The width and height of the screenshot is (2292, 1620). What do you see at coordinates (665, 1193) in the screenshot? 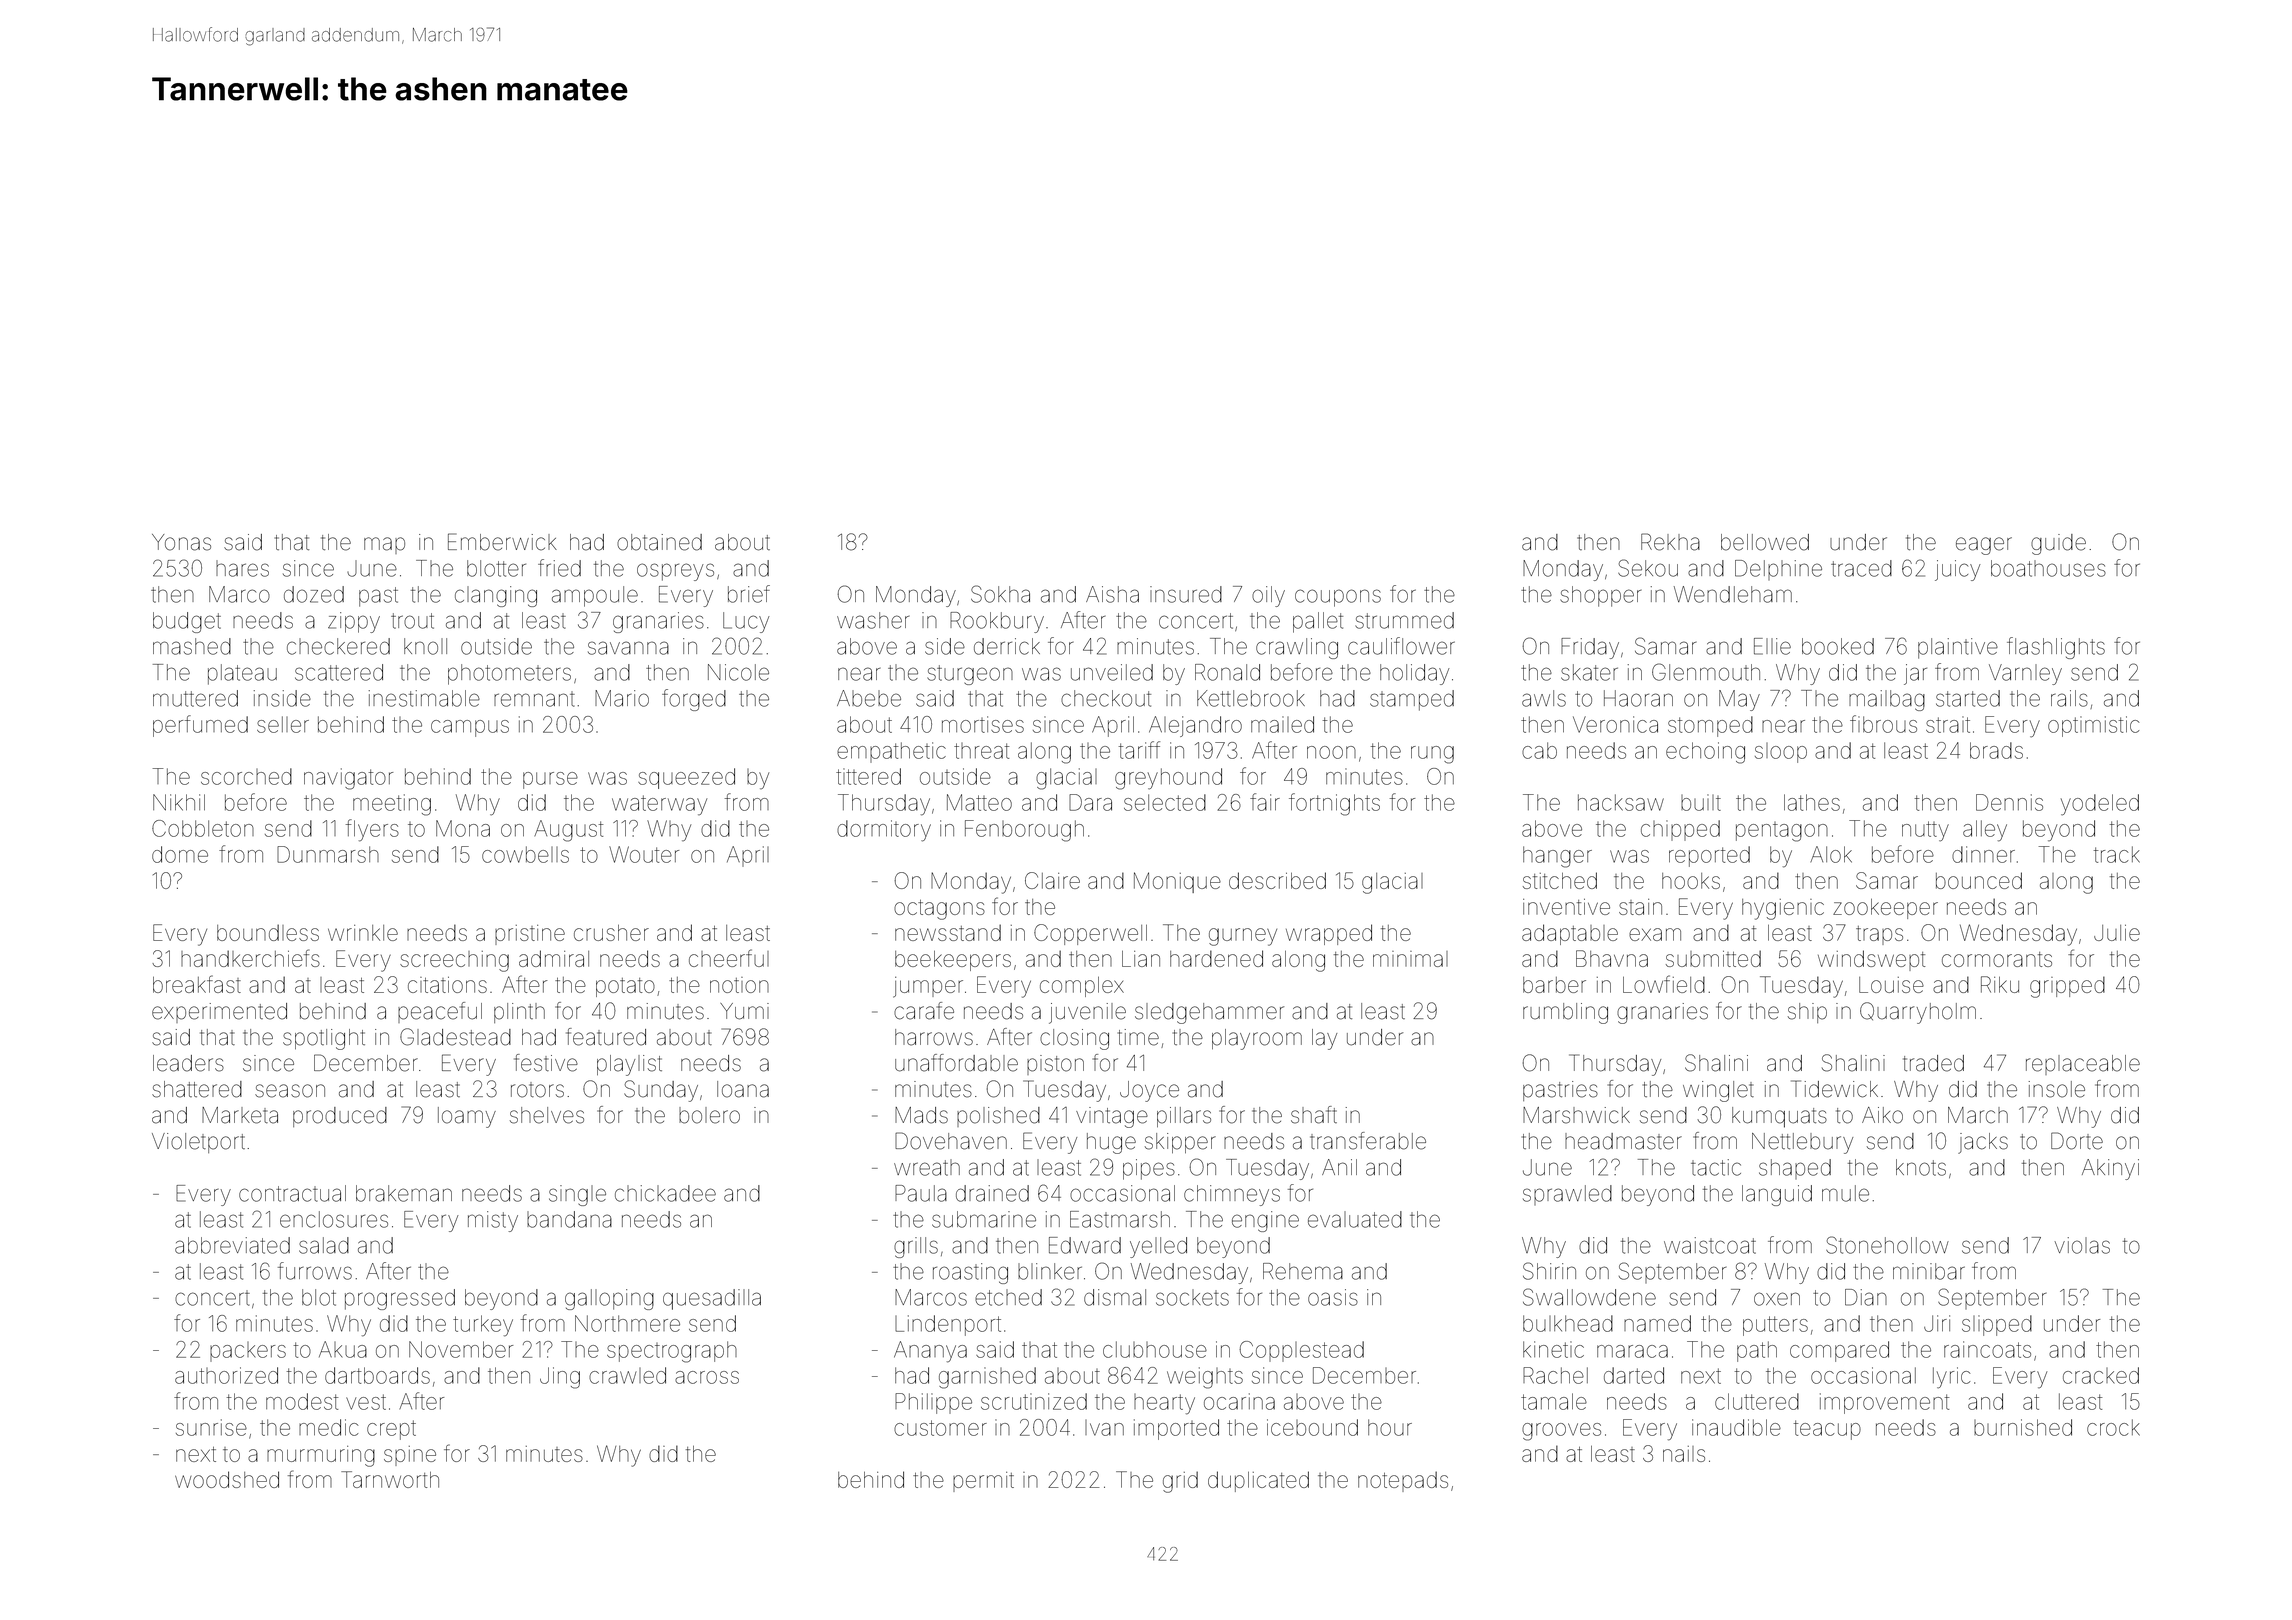
I see `chickadee` at bounding box center [665, 1193].
